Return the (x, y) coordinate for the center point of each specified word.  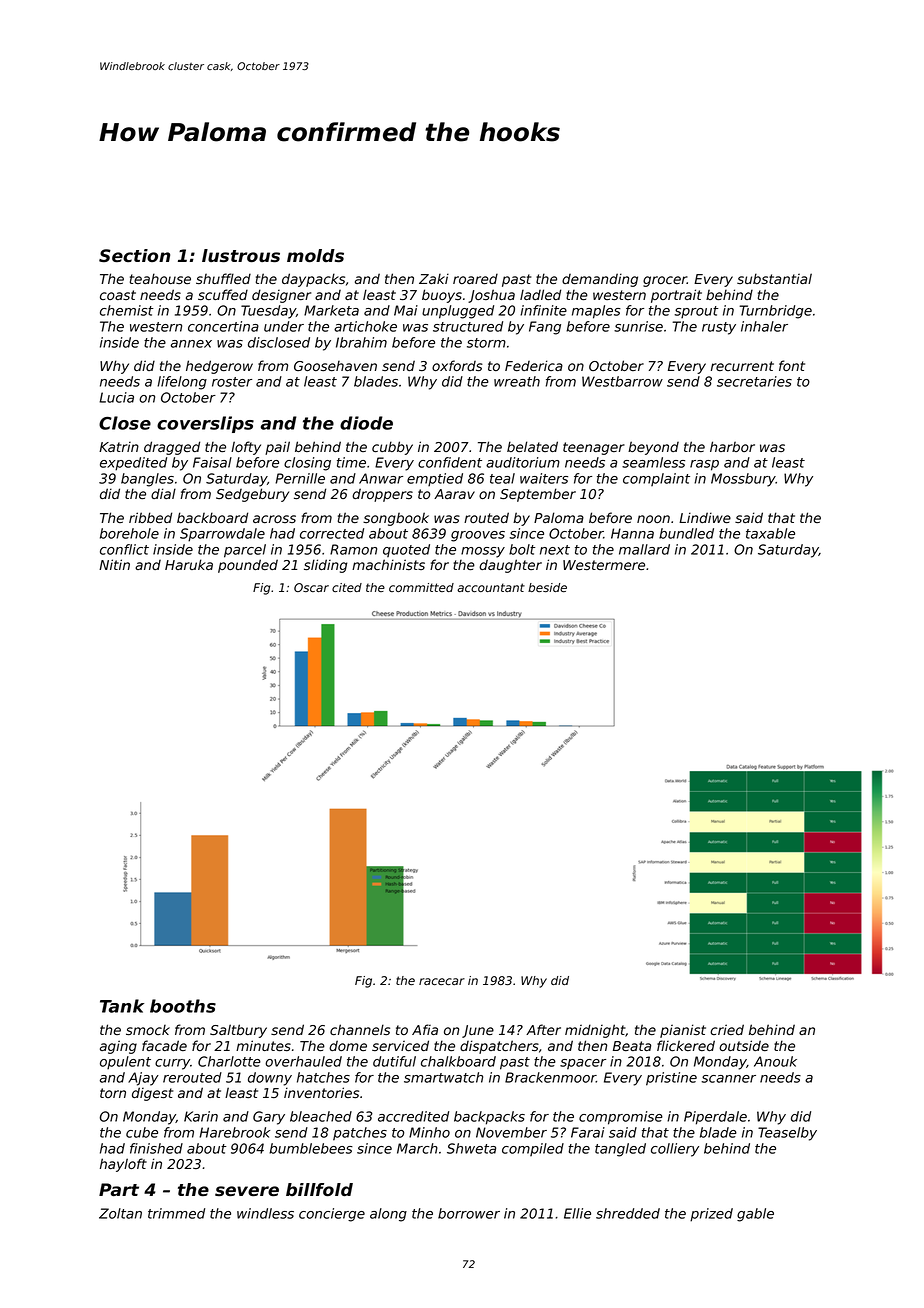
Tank (122, 1006)
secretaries (754, 381)
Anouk (775, 1061)
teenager (594, 448)
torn (113, 1093)
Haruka (189, 564)
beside (547, 587)
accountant (491, 587)
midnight (595, 1031)
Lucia (116, 397)
